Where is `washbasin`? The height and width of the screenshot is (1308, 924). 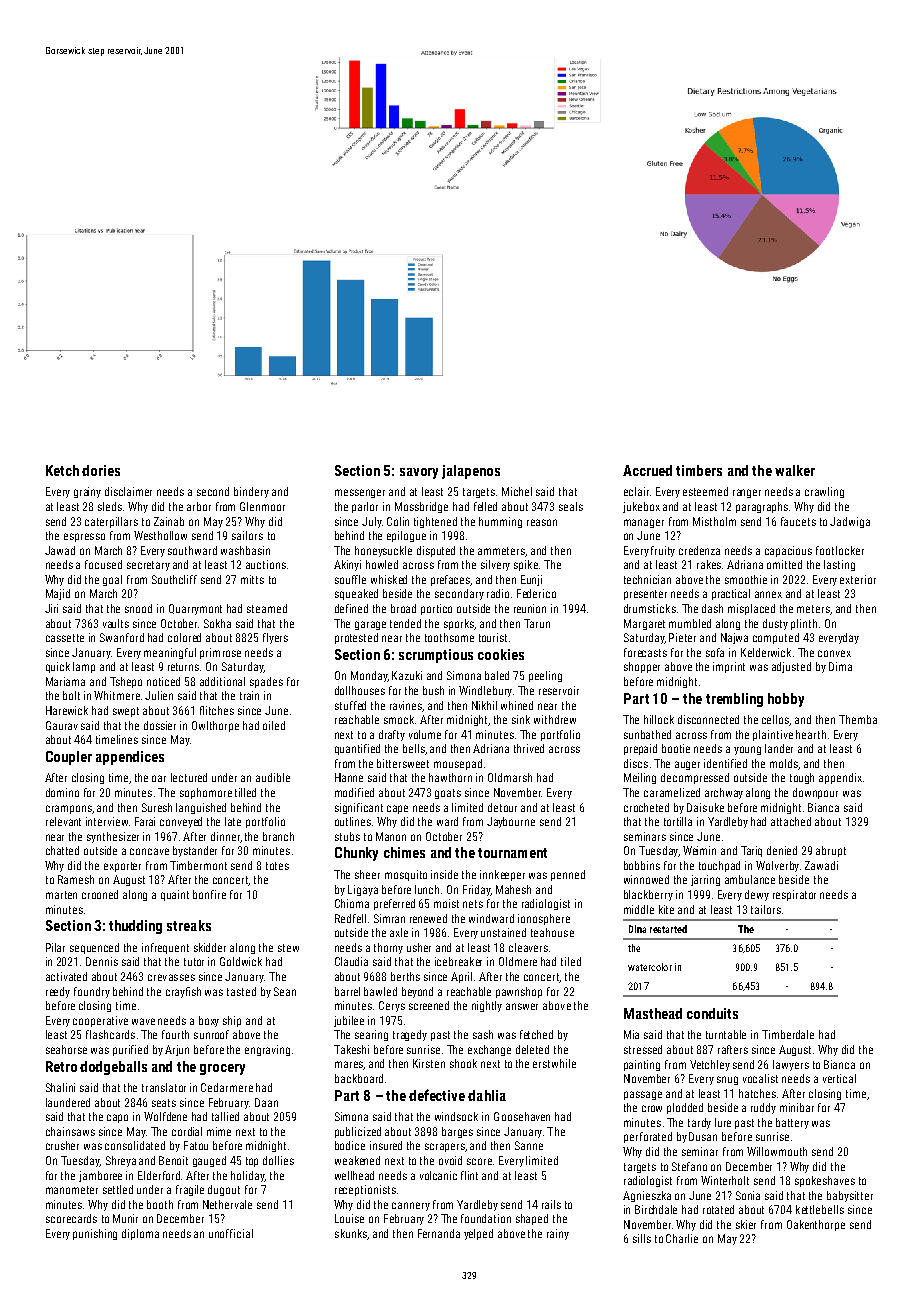
washbasin is located at coordinates (245, 550).
